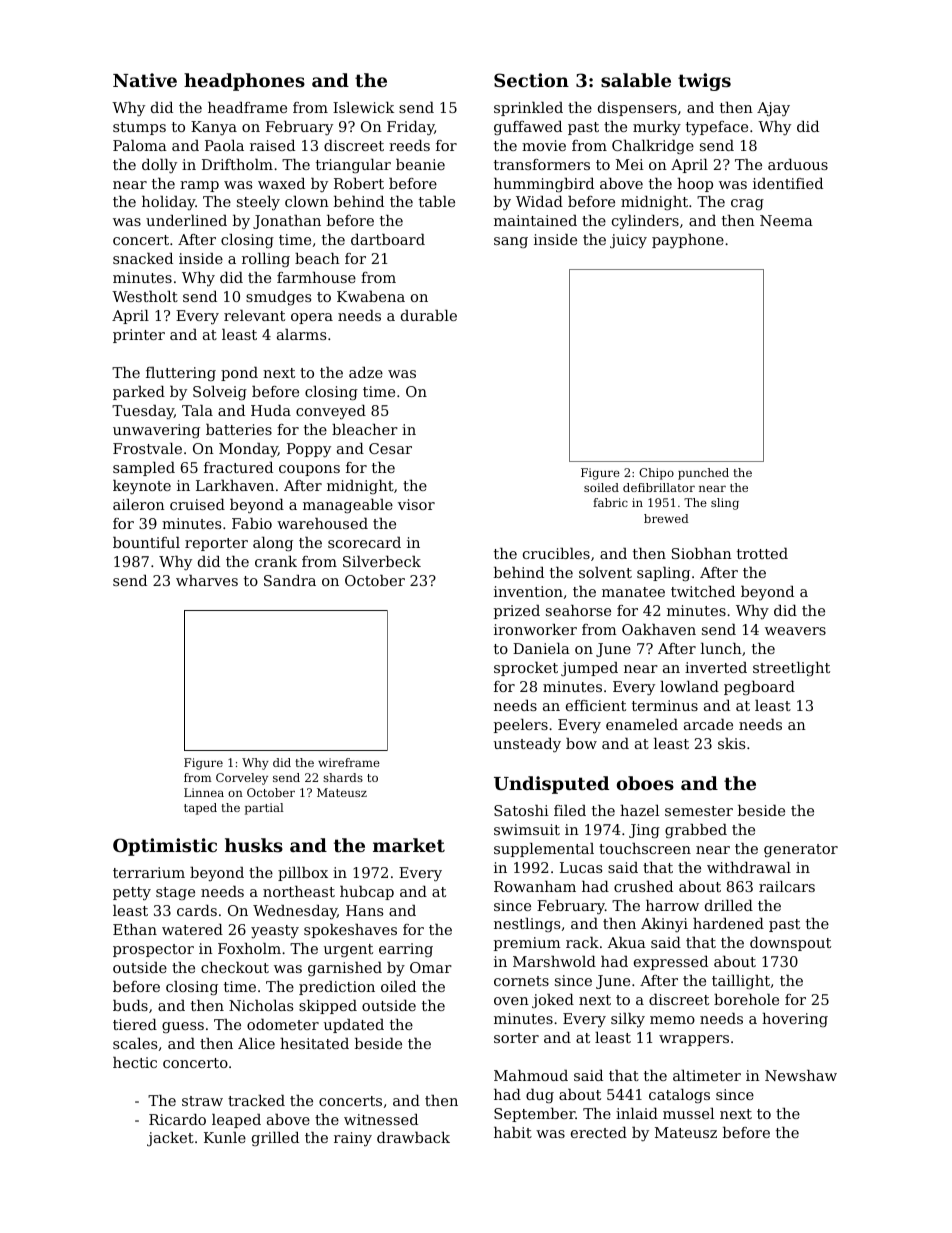  I want to click on Section, so click(531, 80).
